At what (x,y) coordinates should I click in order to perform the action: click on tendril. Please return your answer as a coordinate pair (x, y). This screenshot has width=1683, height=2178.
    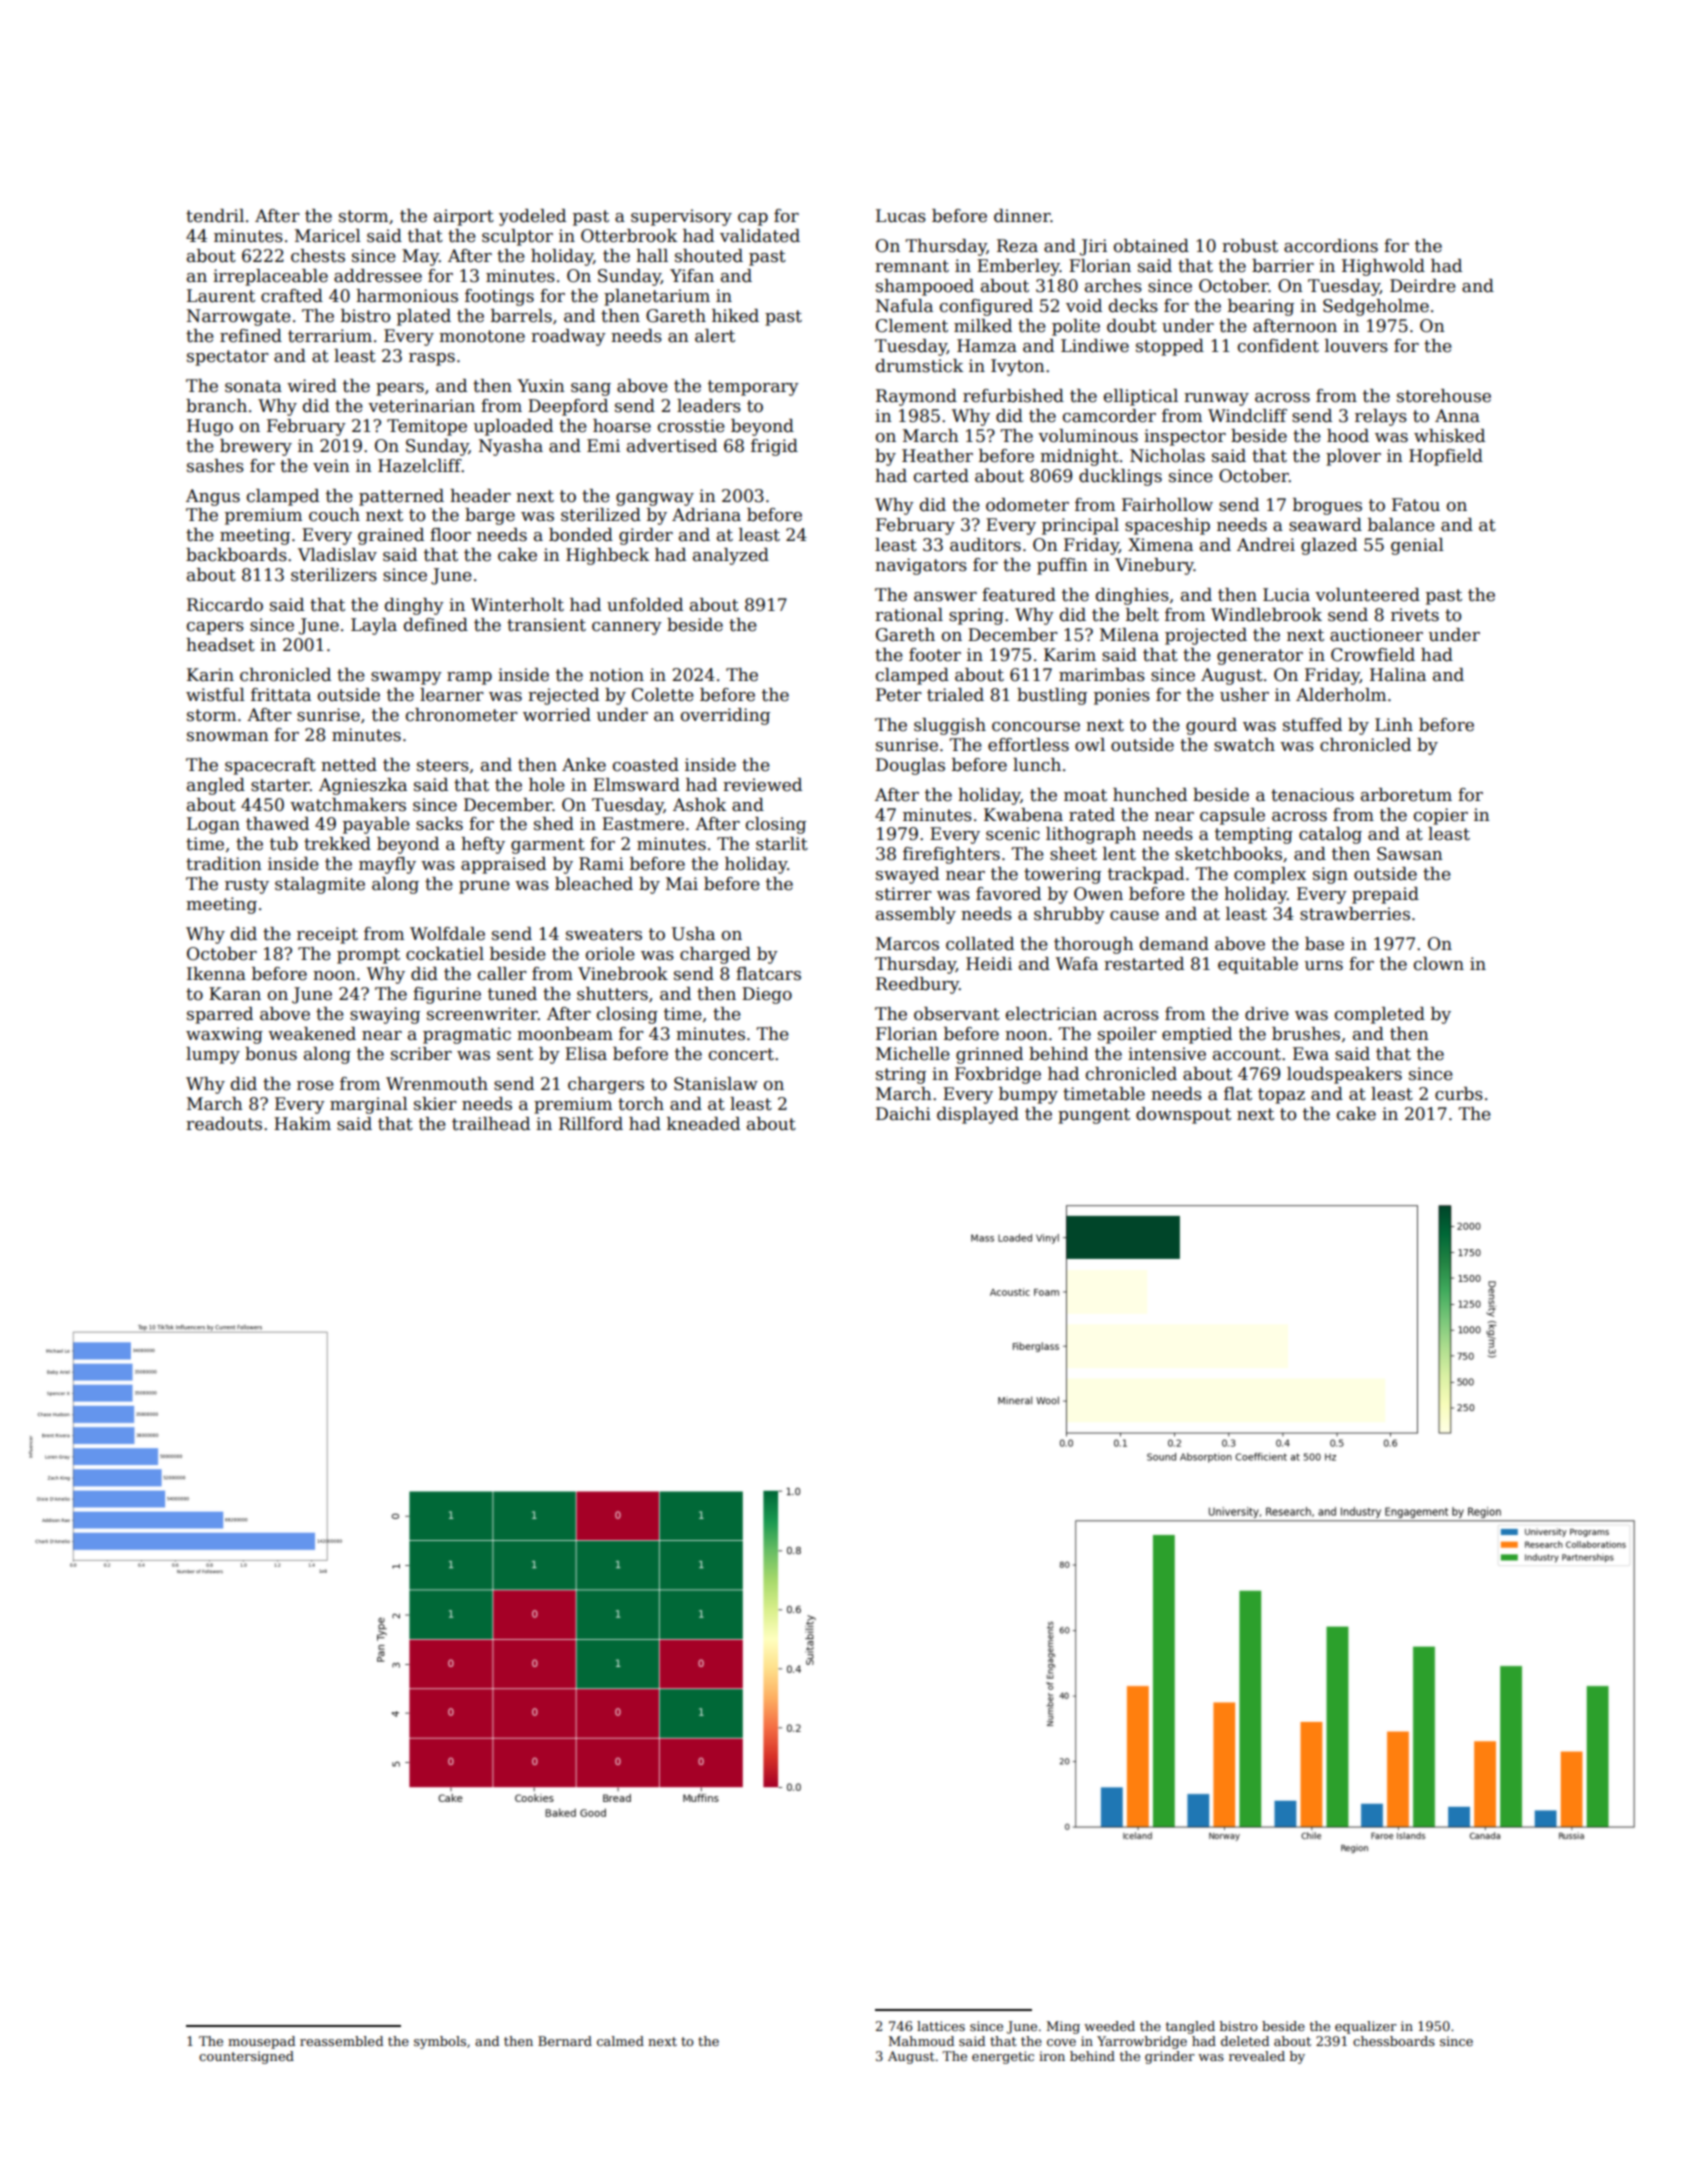
    Looking at the image, I should click on (215, 216).
